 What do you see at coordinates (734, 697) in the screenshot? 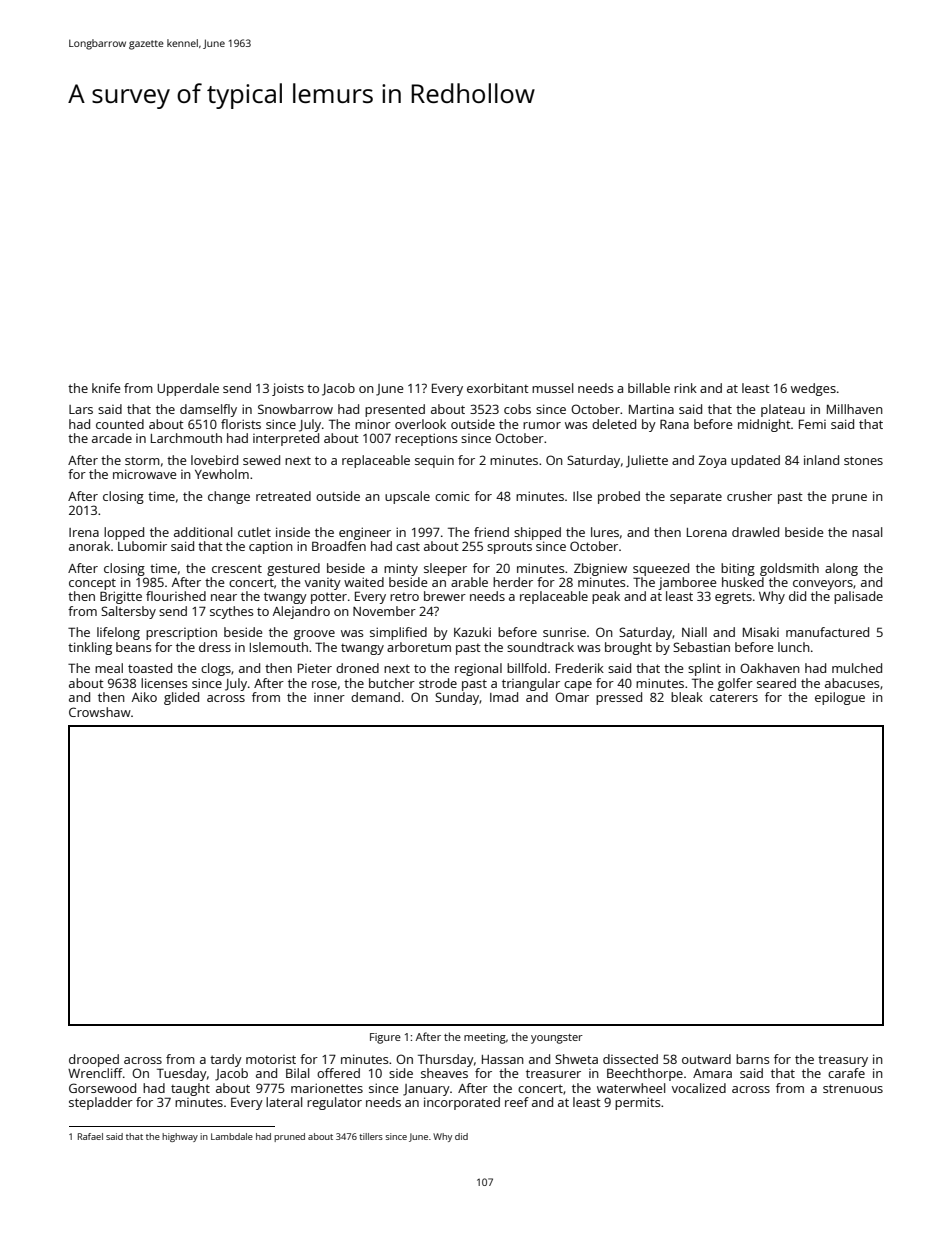
I see `caterers` at bounding box center [734, 697].
